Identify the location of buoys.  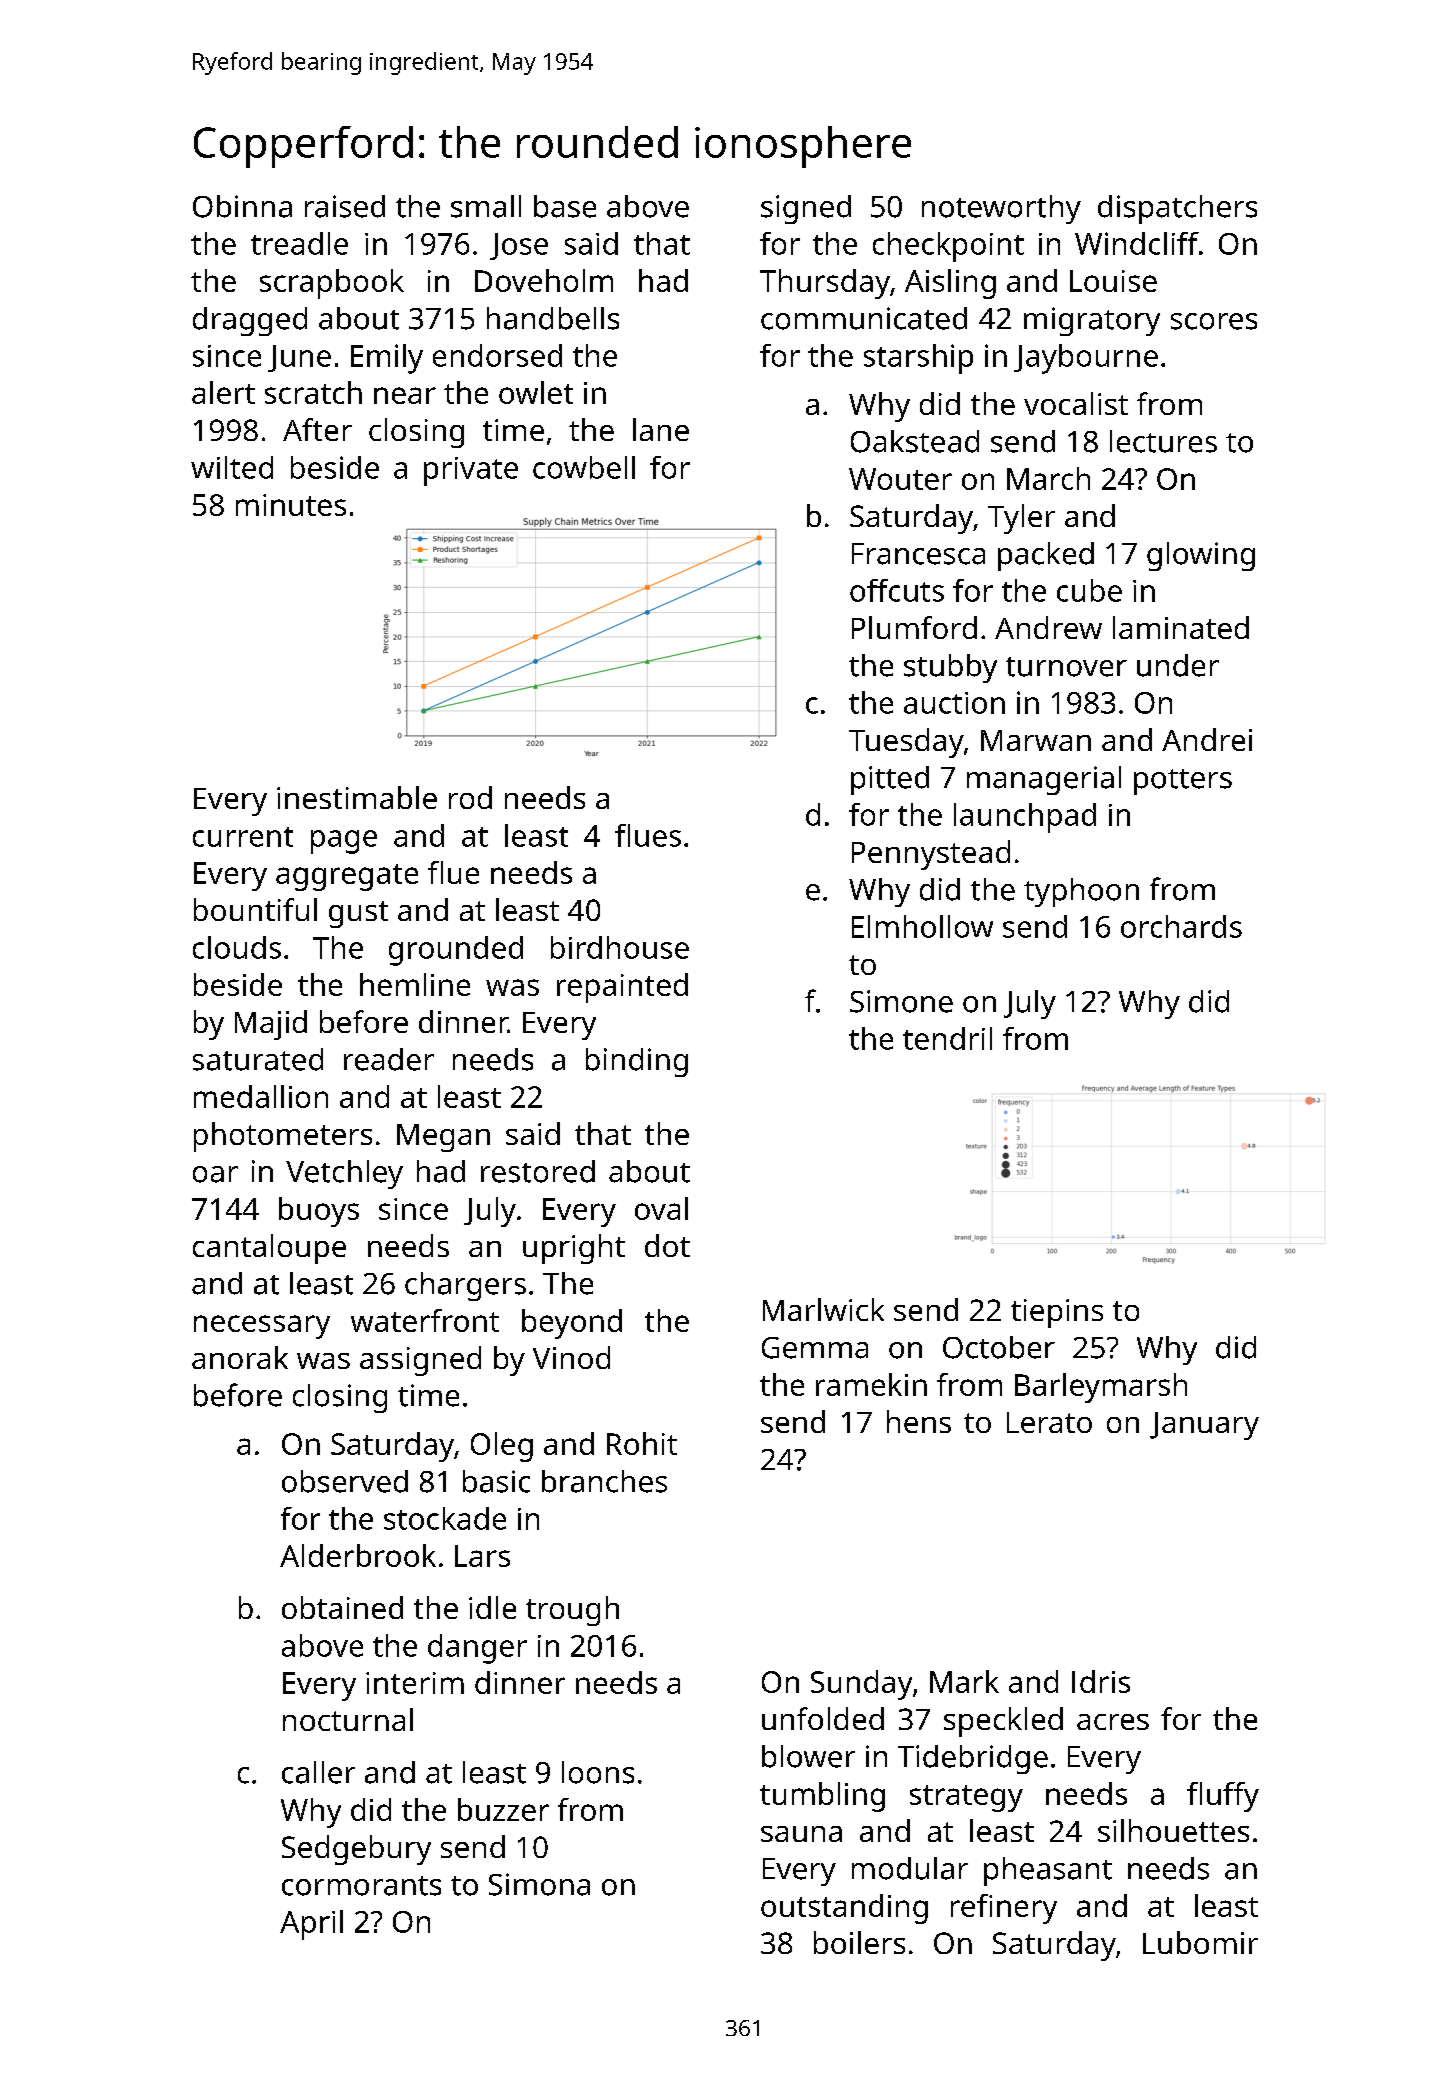
(319, 1212).
